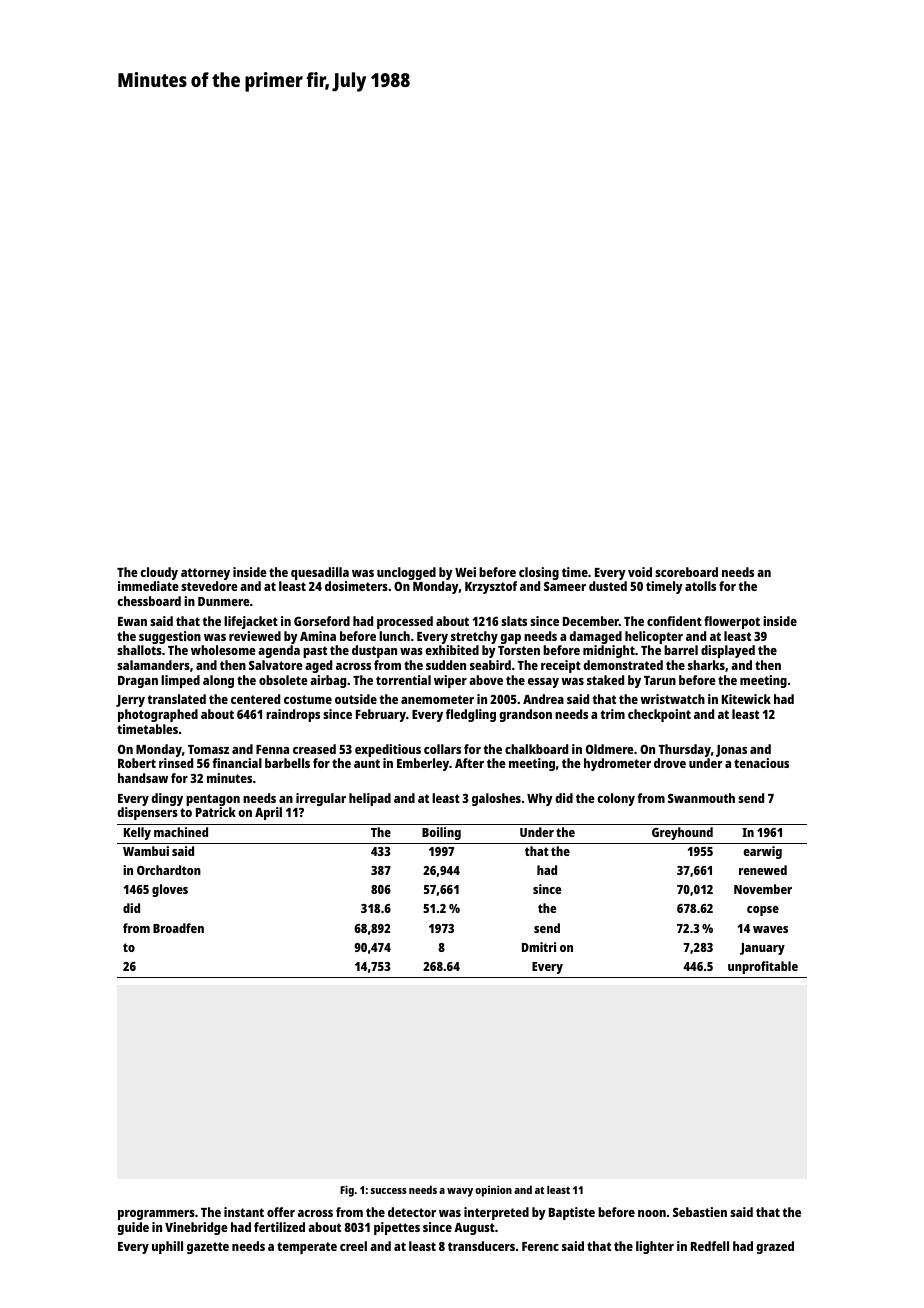 The height and width of the screenshot is (1308, 924). Describe the element at coordinates (763, 889) in the screenshot. I see `November` at that location.
